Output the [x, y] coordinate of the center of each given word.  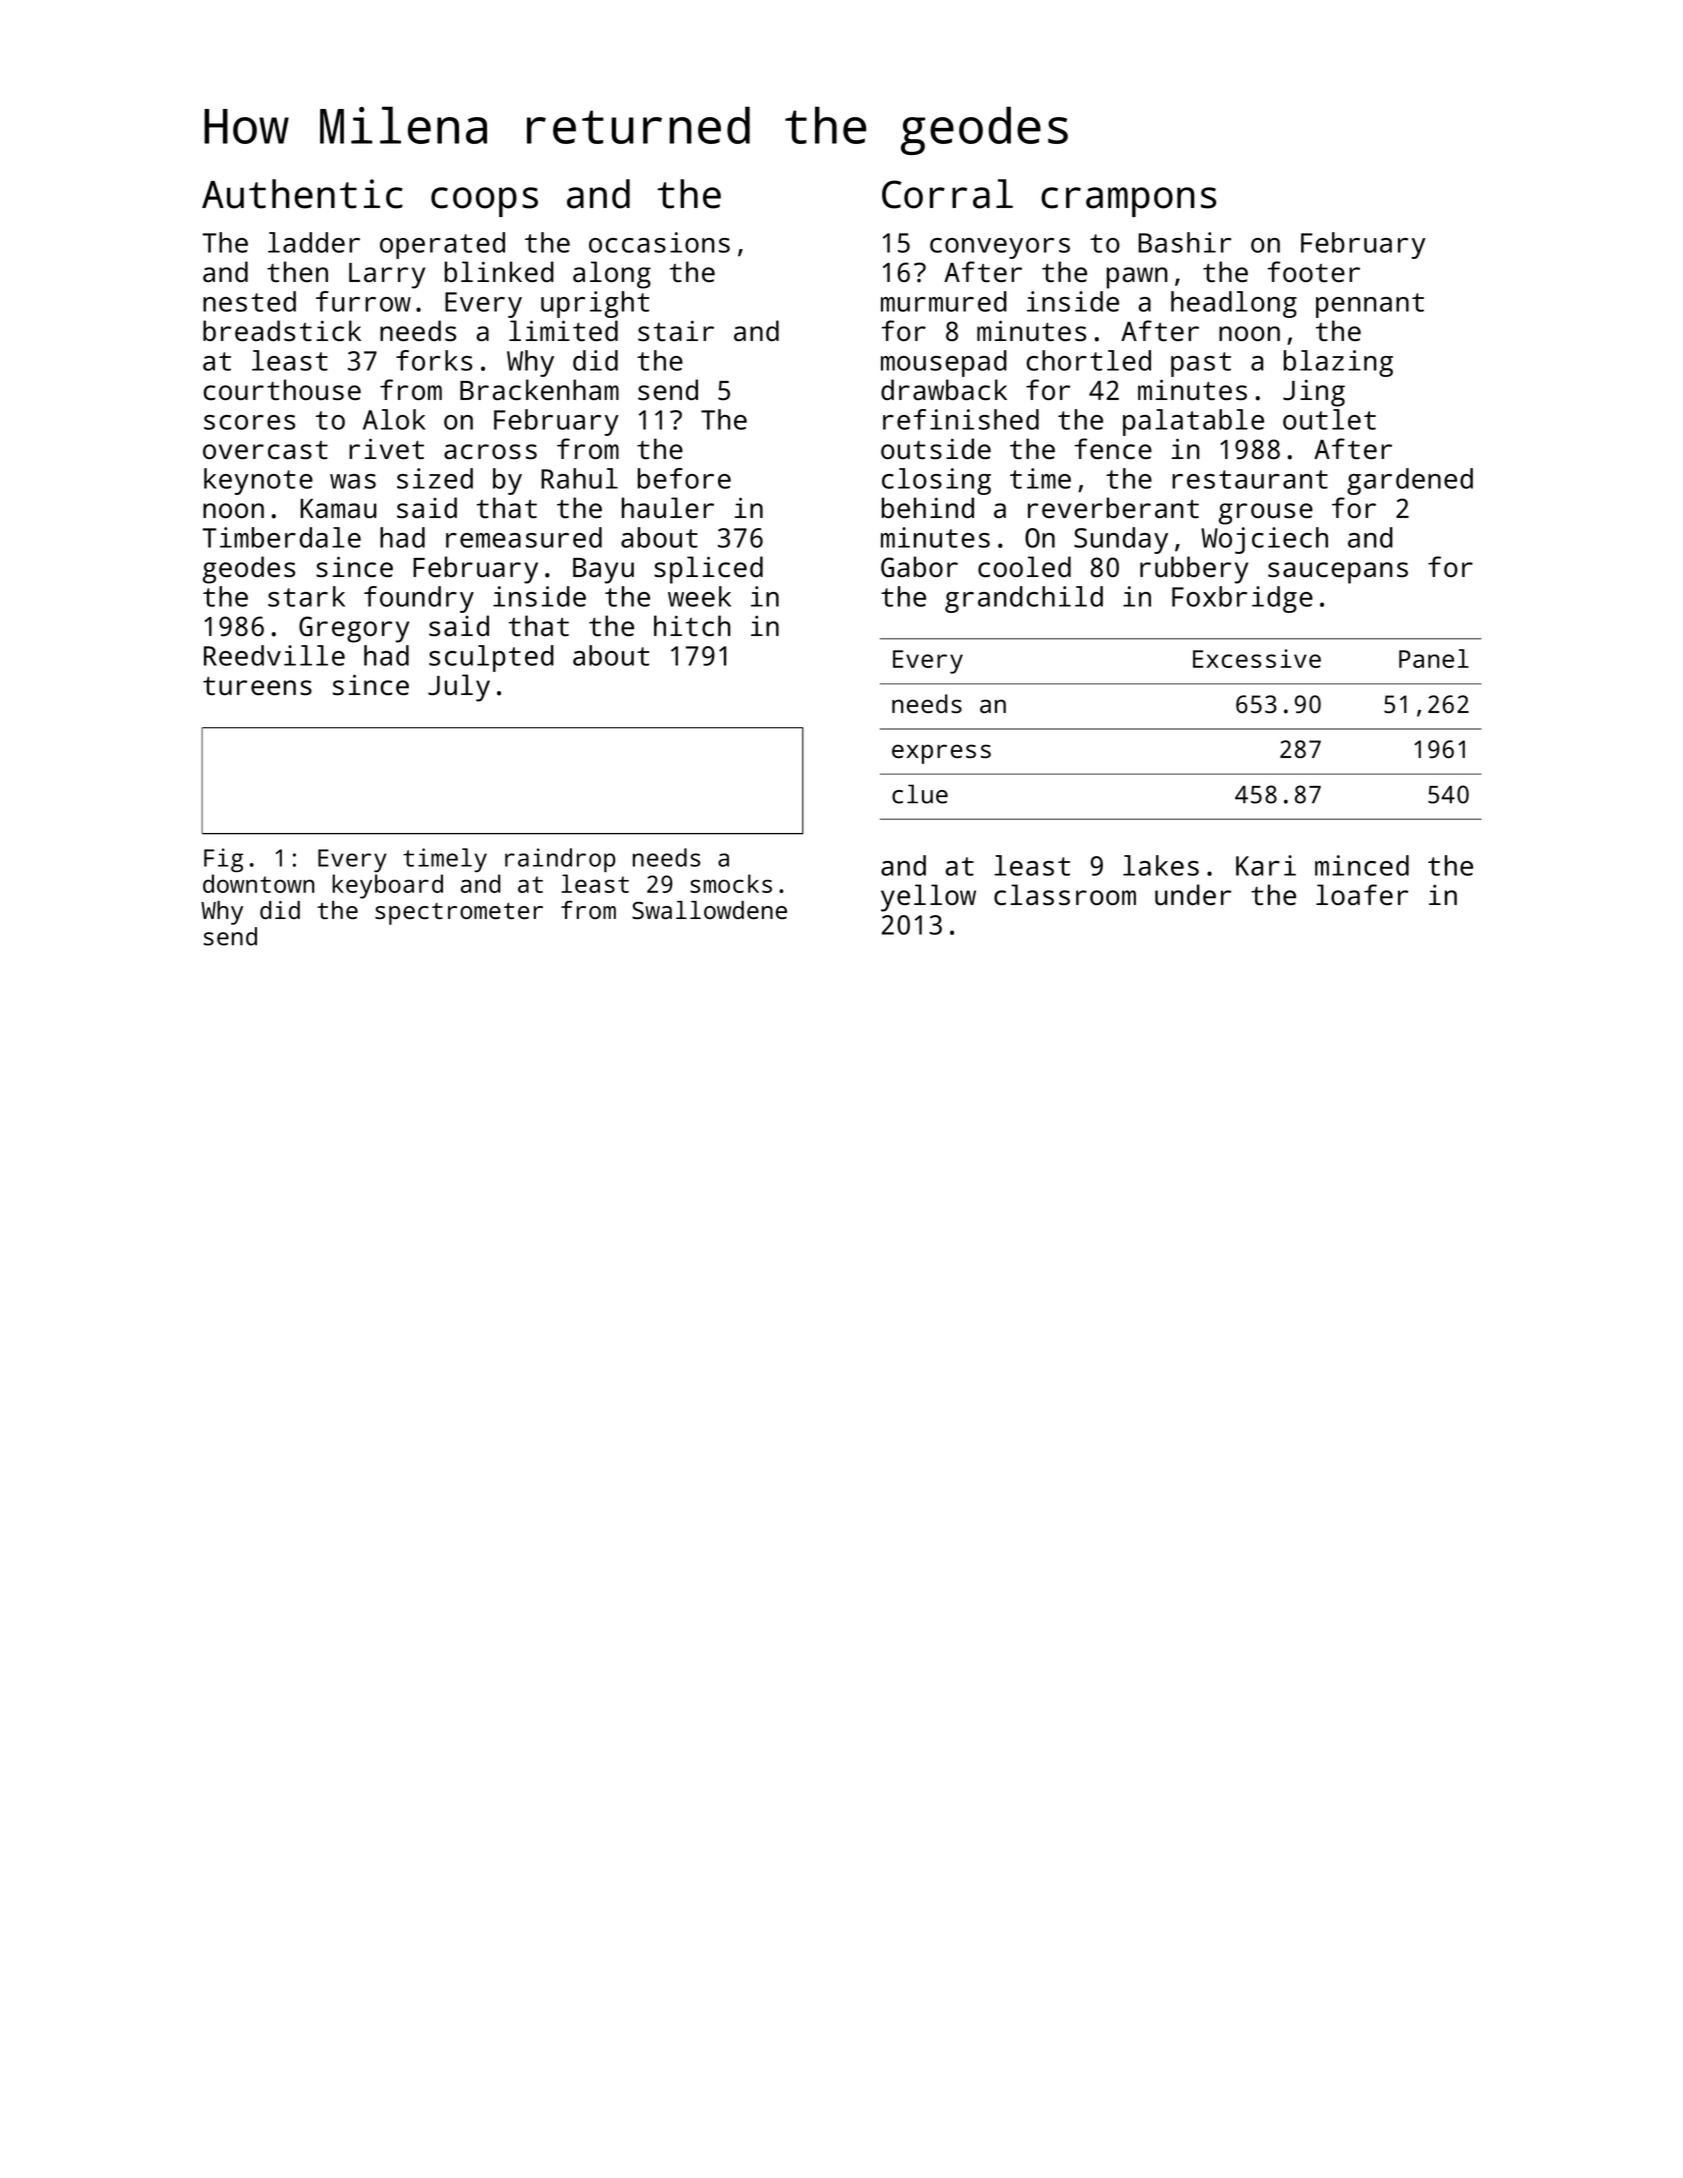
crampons [1128, 202]
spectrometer [459, 914]
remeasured [524, 537]
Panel [1434, 658]
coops [484, 202]
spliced [708, 570]
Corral [947, 194]
